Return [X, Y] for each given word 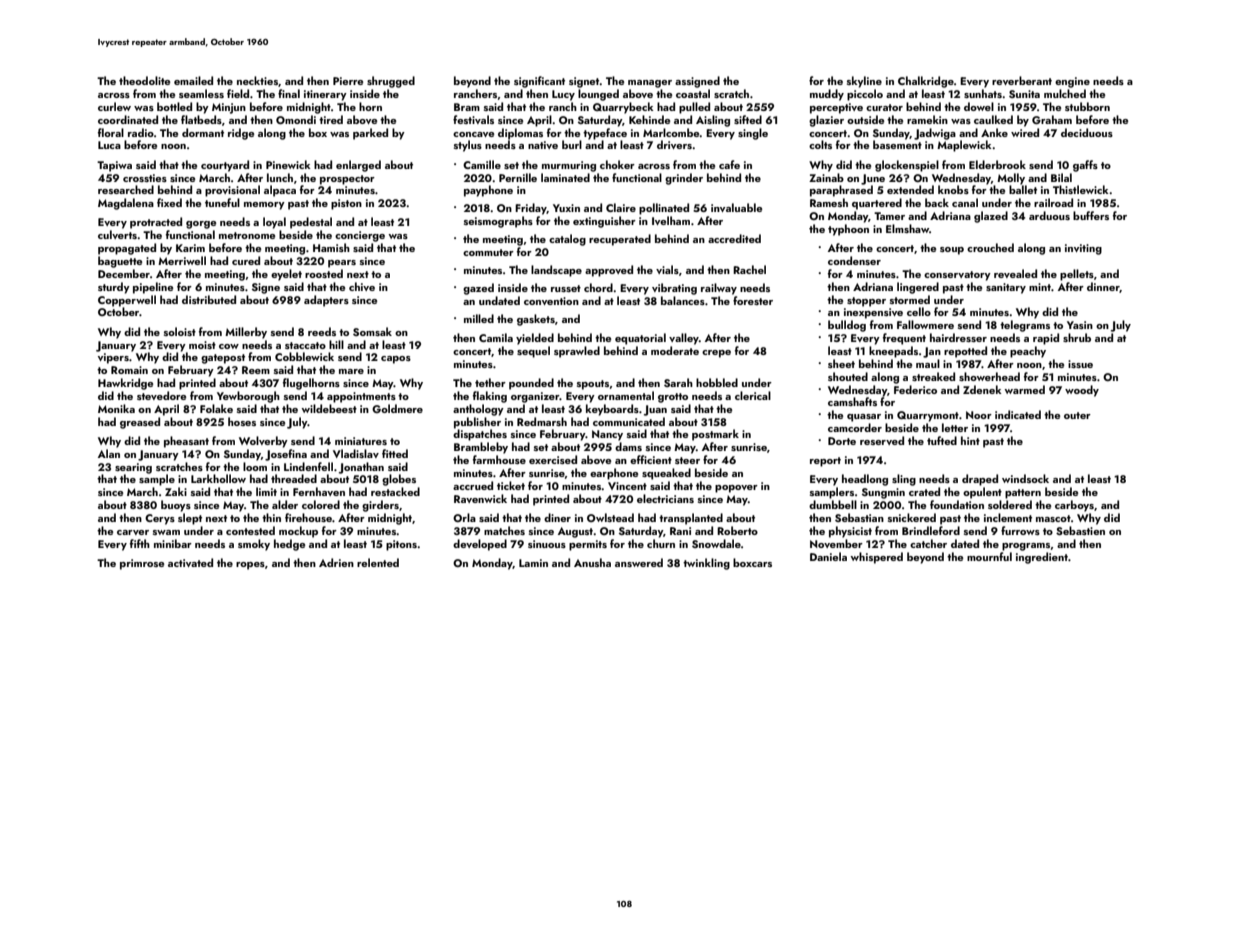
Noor [979, 415]
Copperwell [127, 301]
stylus [468, 146]
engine [1072, 82]
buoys [176, 506]
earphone [614, 474]
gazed [478, 289]
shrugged [391, 82]
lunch [280, 177]
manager [650, 84]
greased [140, 423]
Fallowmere [925, 324]
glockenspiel [907, 166]
